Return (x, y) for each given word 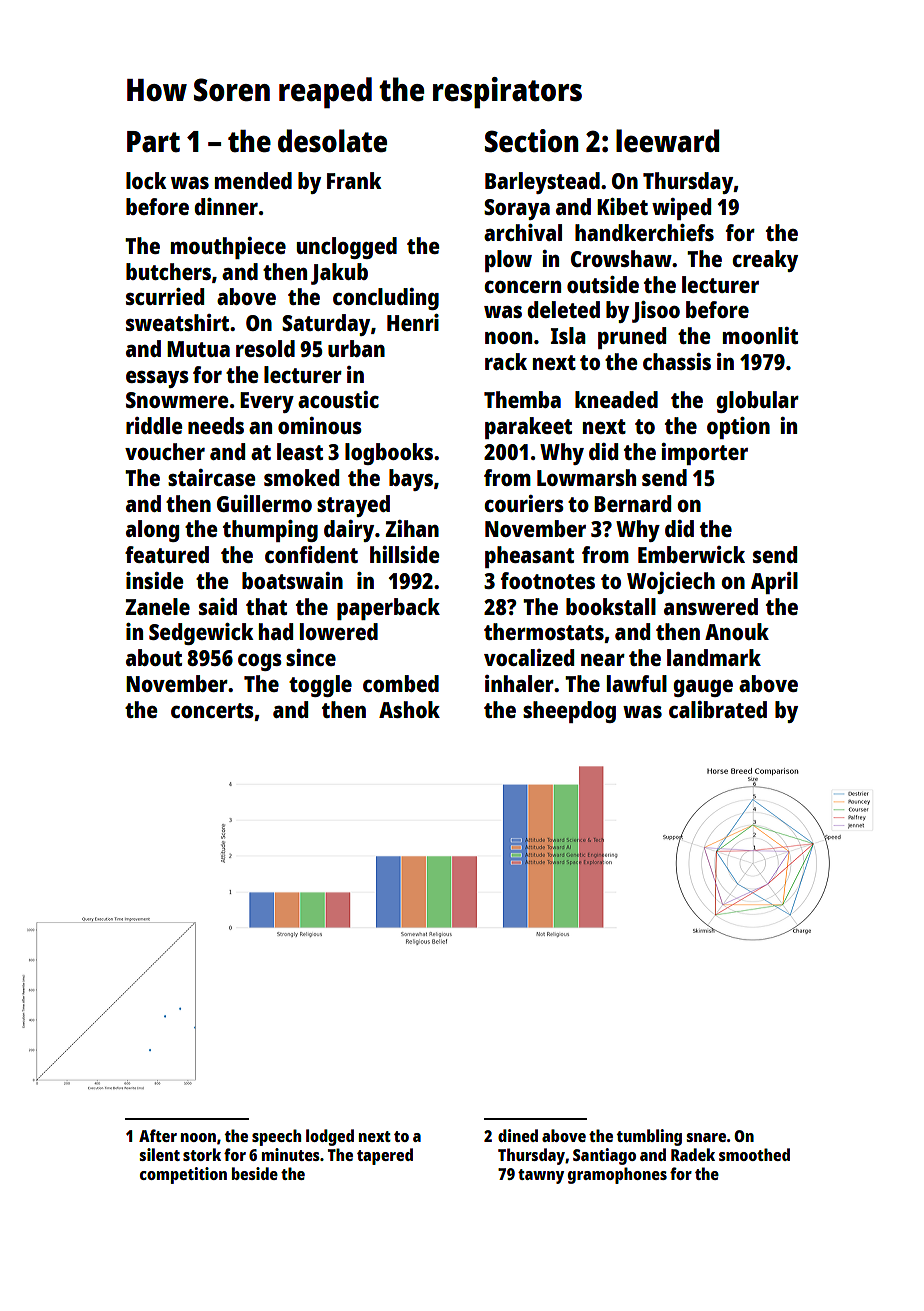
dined (518, 1135)
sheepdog (569, 712)
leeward (667, 141)
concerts (212, 710)
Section (532, 141)
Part (153, 141)
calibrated (718, 709)
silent (159, 1154)
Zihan (412, 528)
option (738, 428)
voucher (165, 451)
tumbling (649, 1137)
